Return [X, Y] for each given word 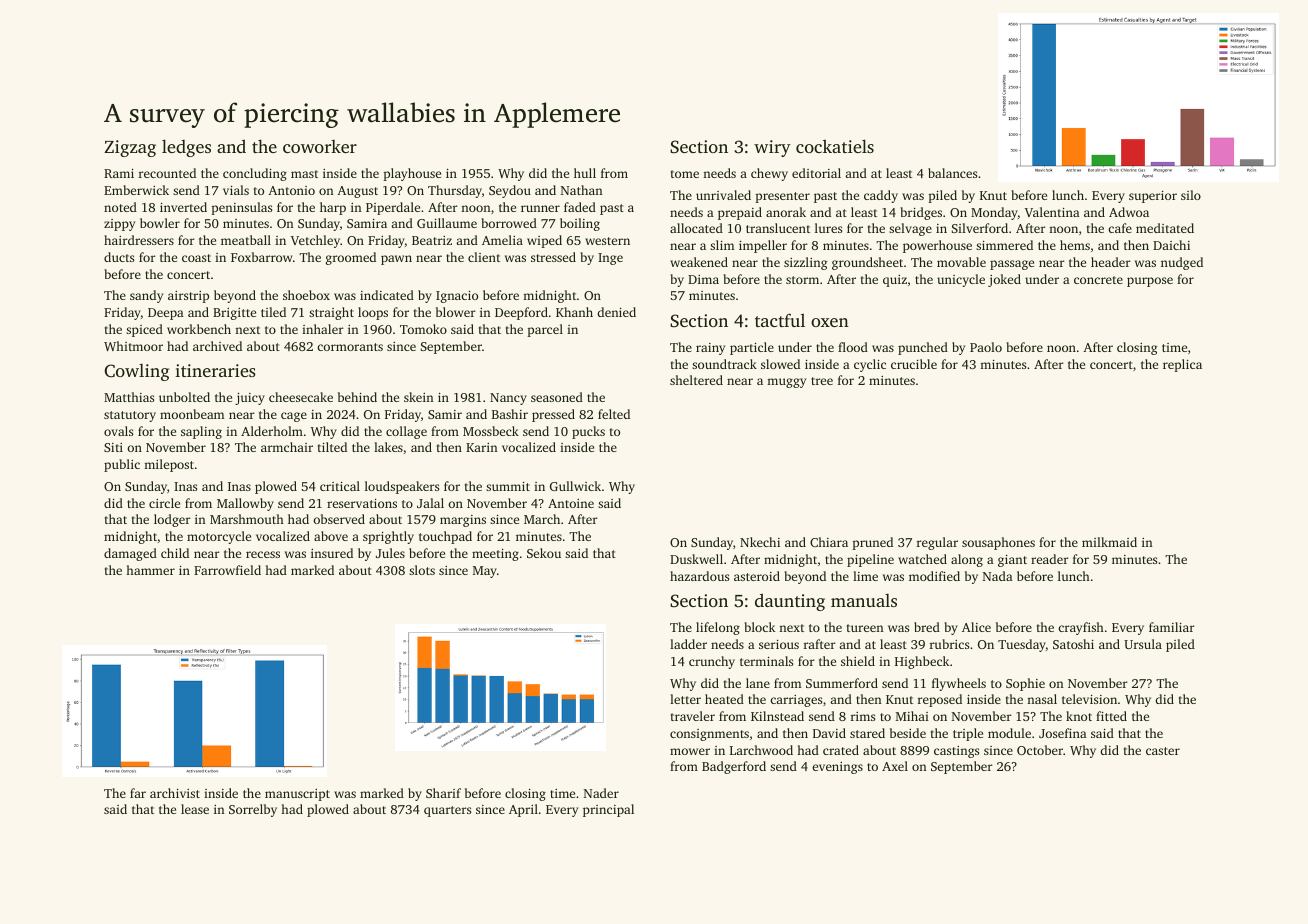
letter [685, 699]
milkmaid [1109, 542]
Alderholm [272, 431]
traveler [693, 716]
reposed [940, 700]
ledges [186, 148]
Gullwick [575, 486]
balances [952, 173]
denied [616, 312]
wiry [772, 148]
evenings [837, 768]
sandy [146, 296]
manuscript [297, 795]
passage [1012, 265]
